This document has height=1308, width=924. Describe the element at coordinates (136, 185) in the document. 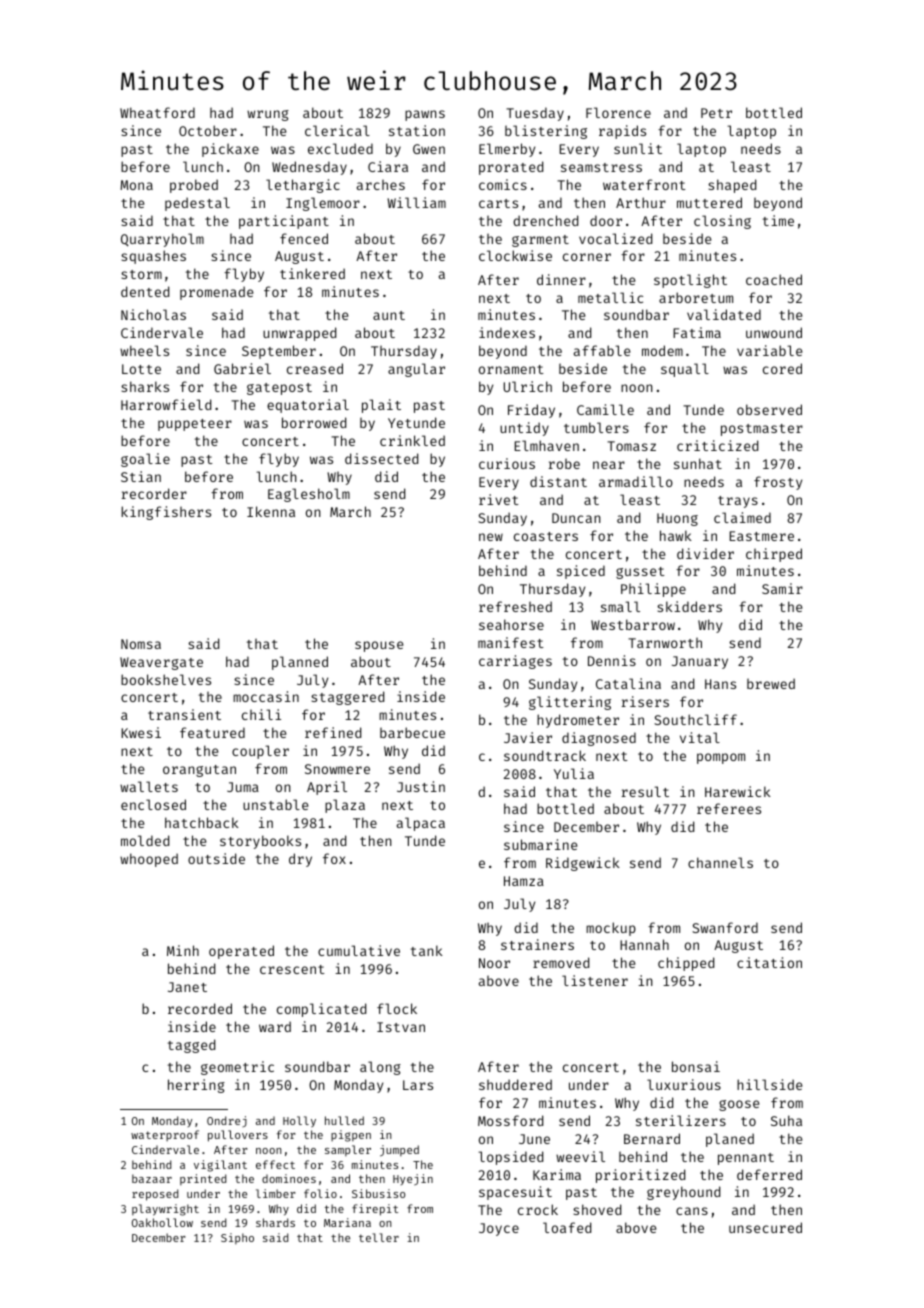

I see `Mona` at that location.
